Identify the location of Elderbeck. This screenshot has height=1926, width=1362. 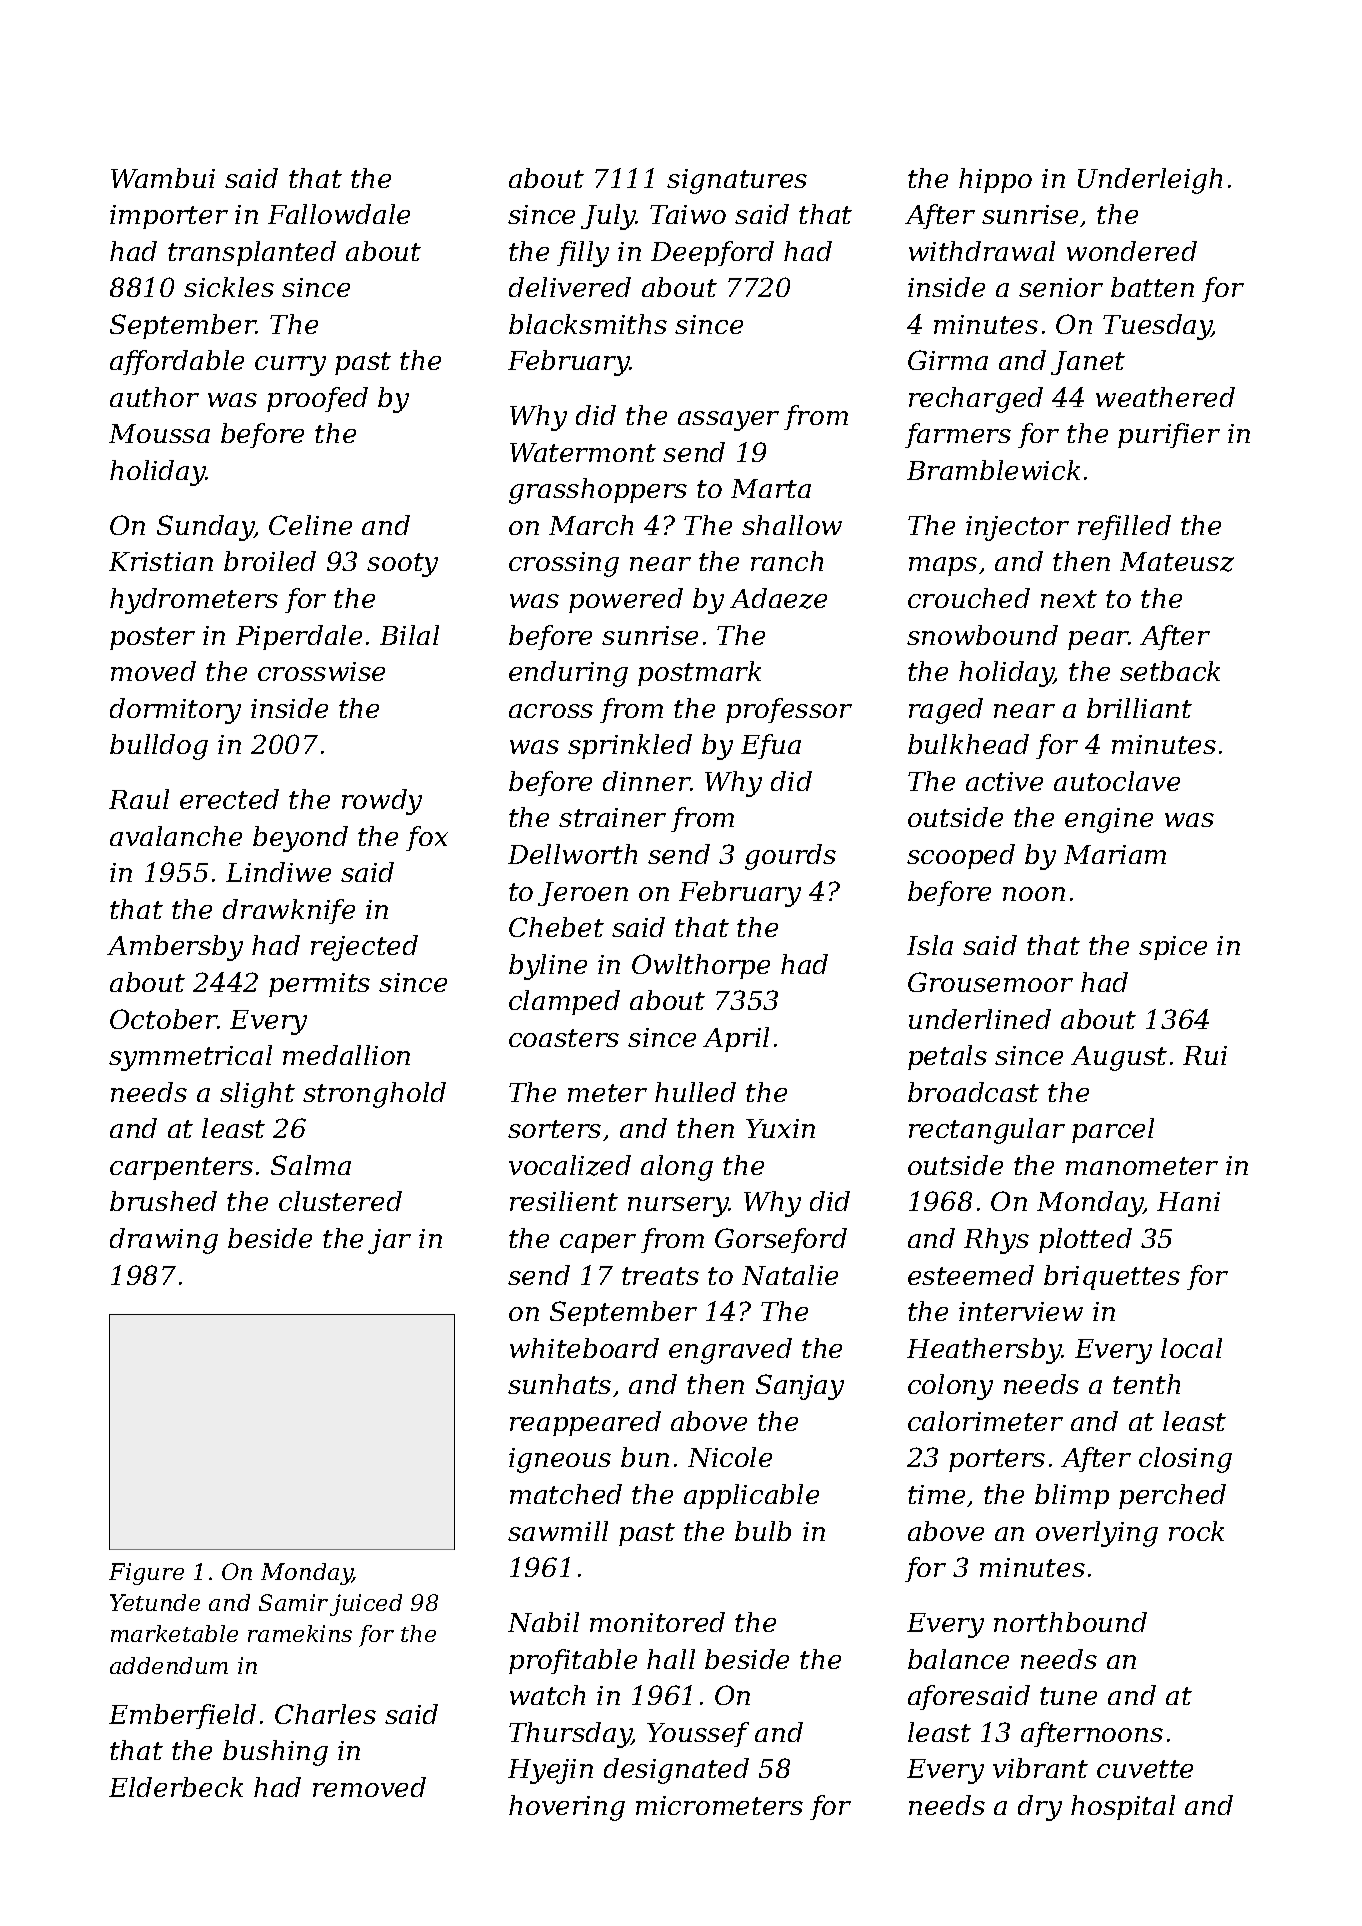
(176, 1787).
